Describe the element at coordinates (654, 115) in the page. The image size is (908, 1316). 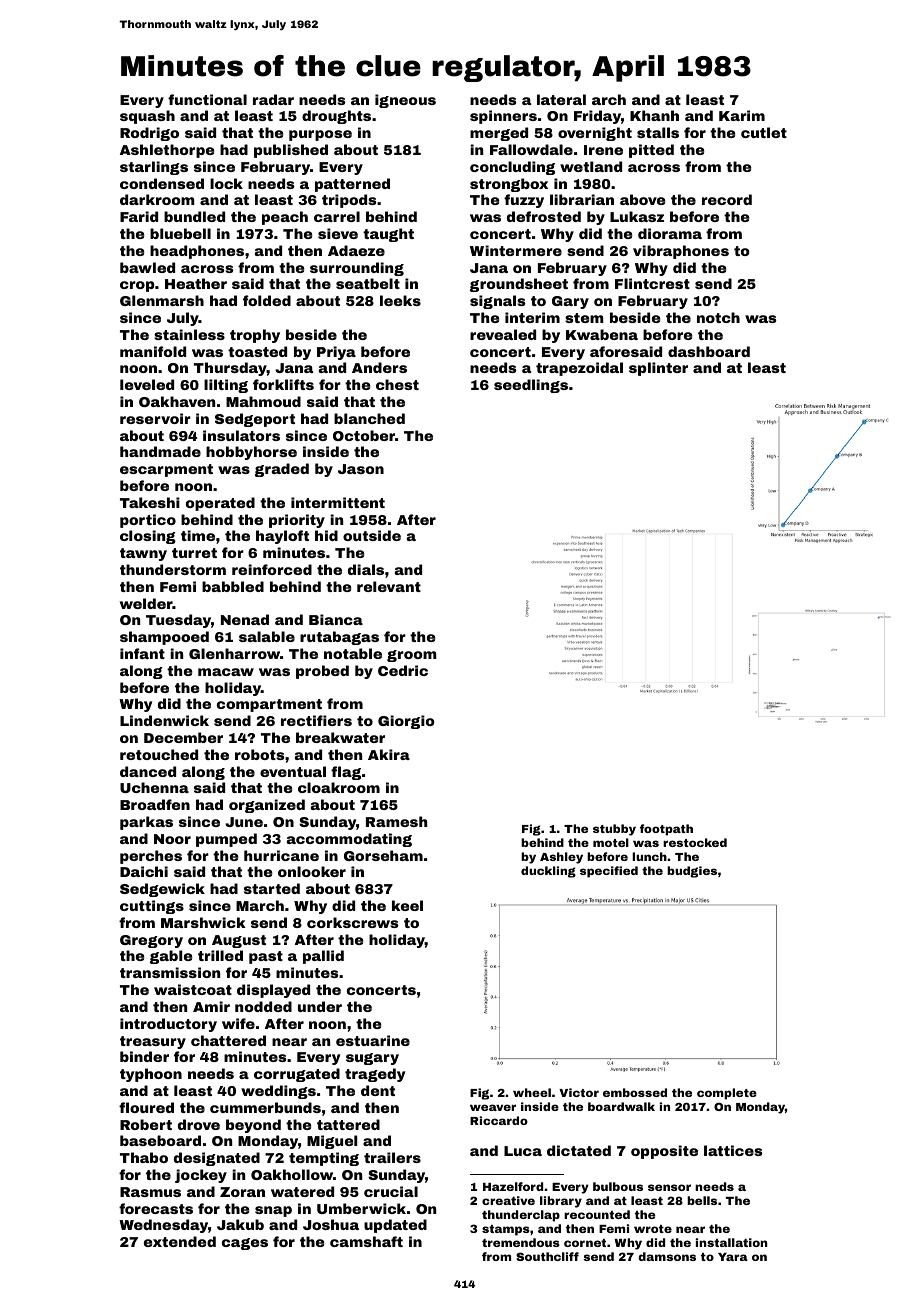
I see `Khanh` at that location.
